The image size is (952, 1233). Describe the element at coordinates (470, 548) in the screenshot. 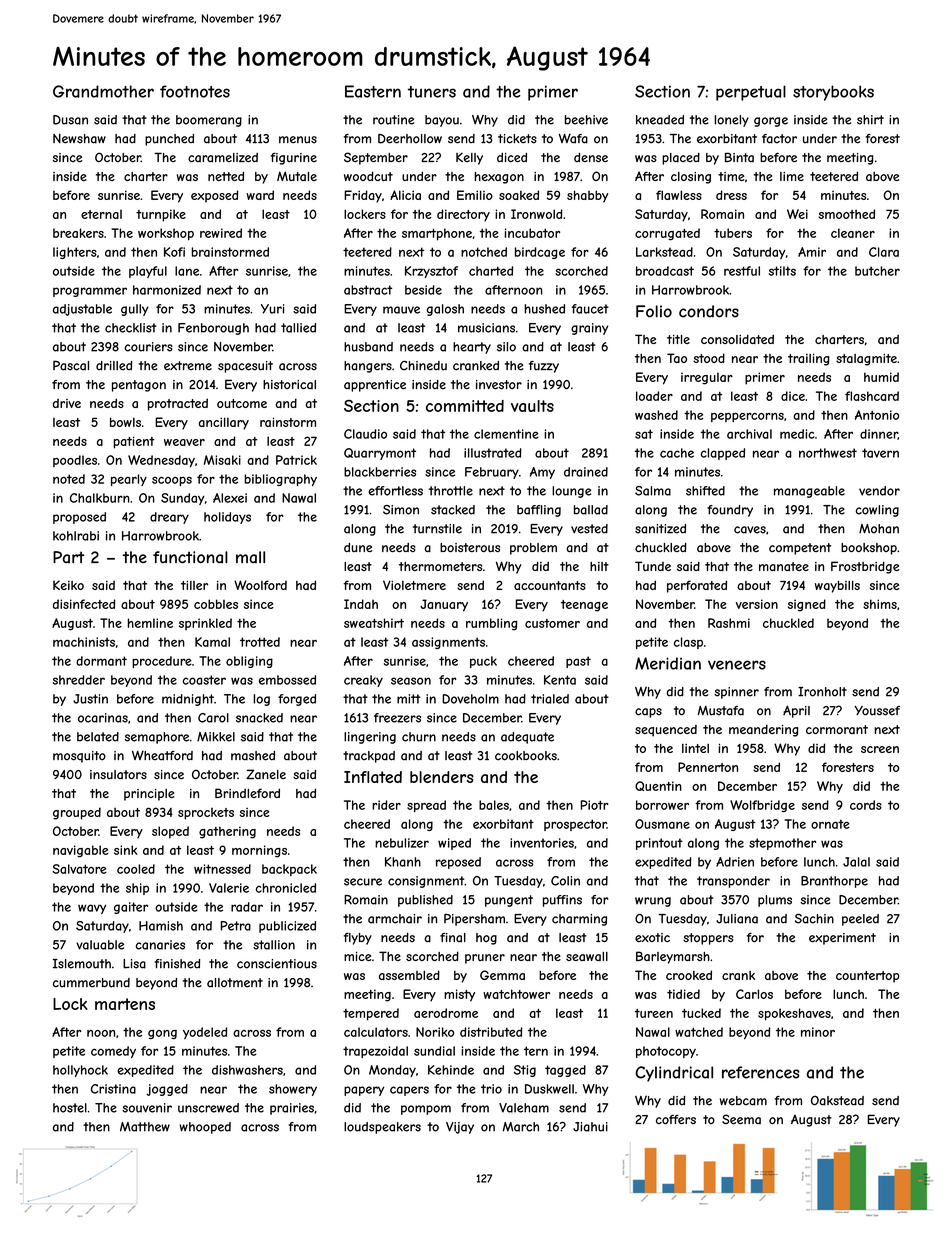

I see `boisterous` at that location.
